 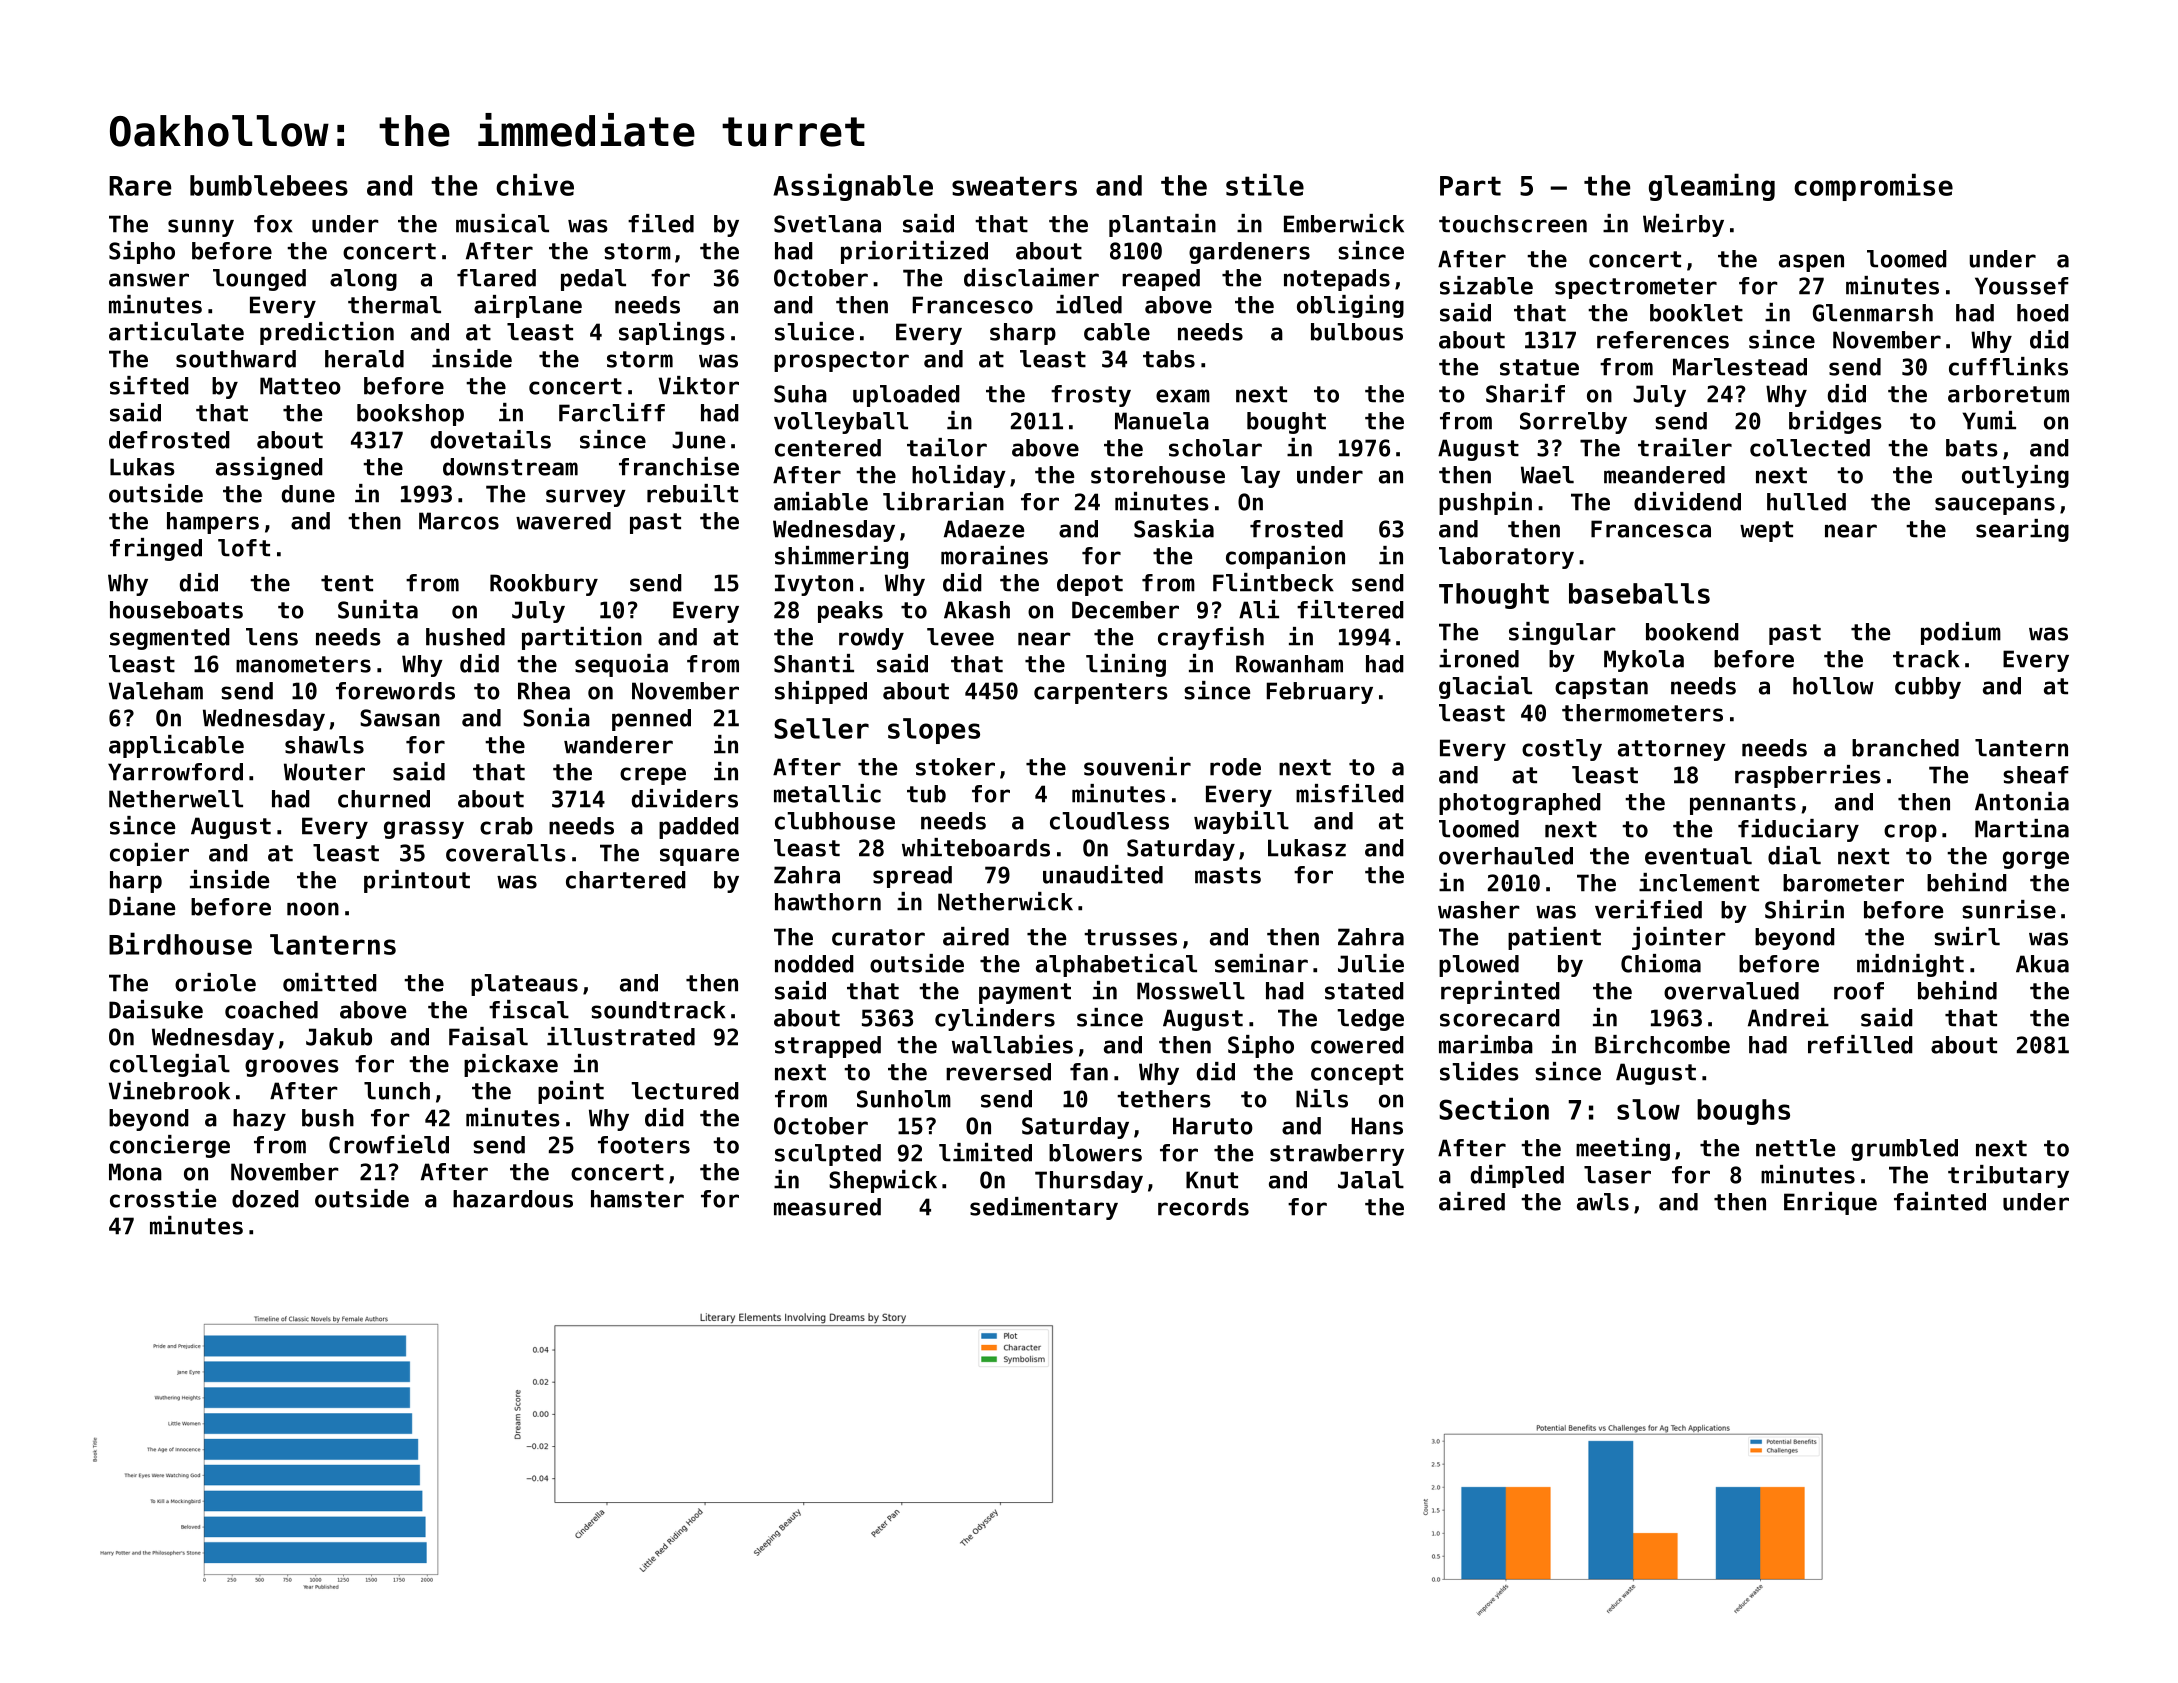 I want to click on Valeham, so click(x=156, y=691).
